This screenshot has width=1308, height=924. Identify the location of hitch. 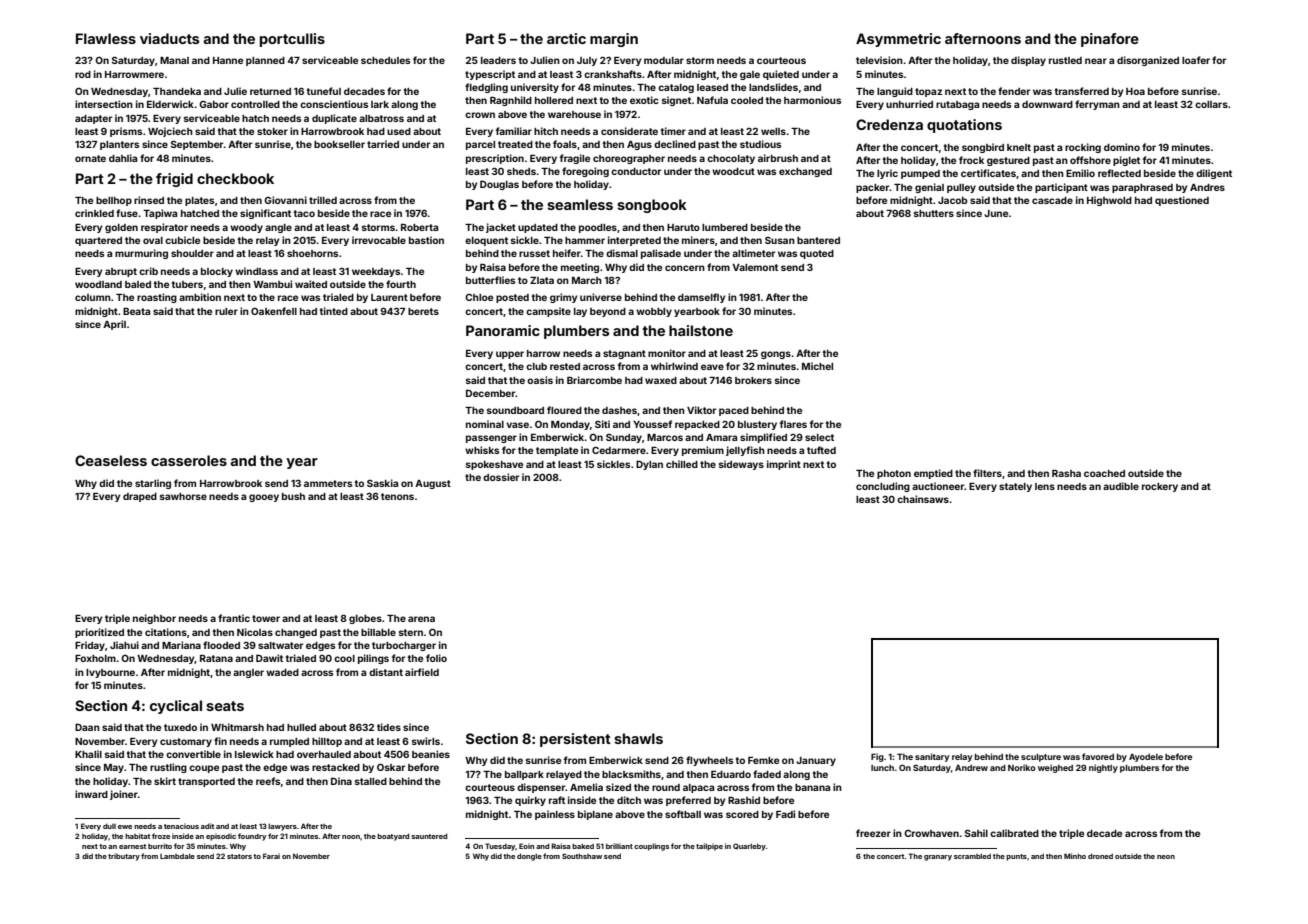
(546, 131).
